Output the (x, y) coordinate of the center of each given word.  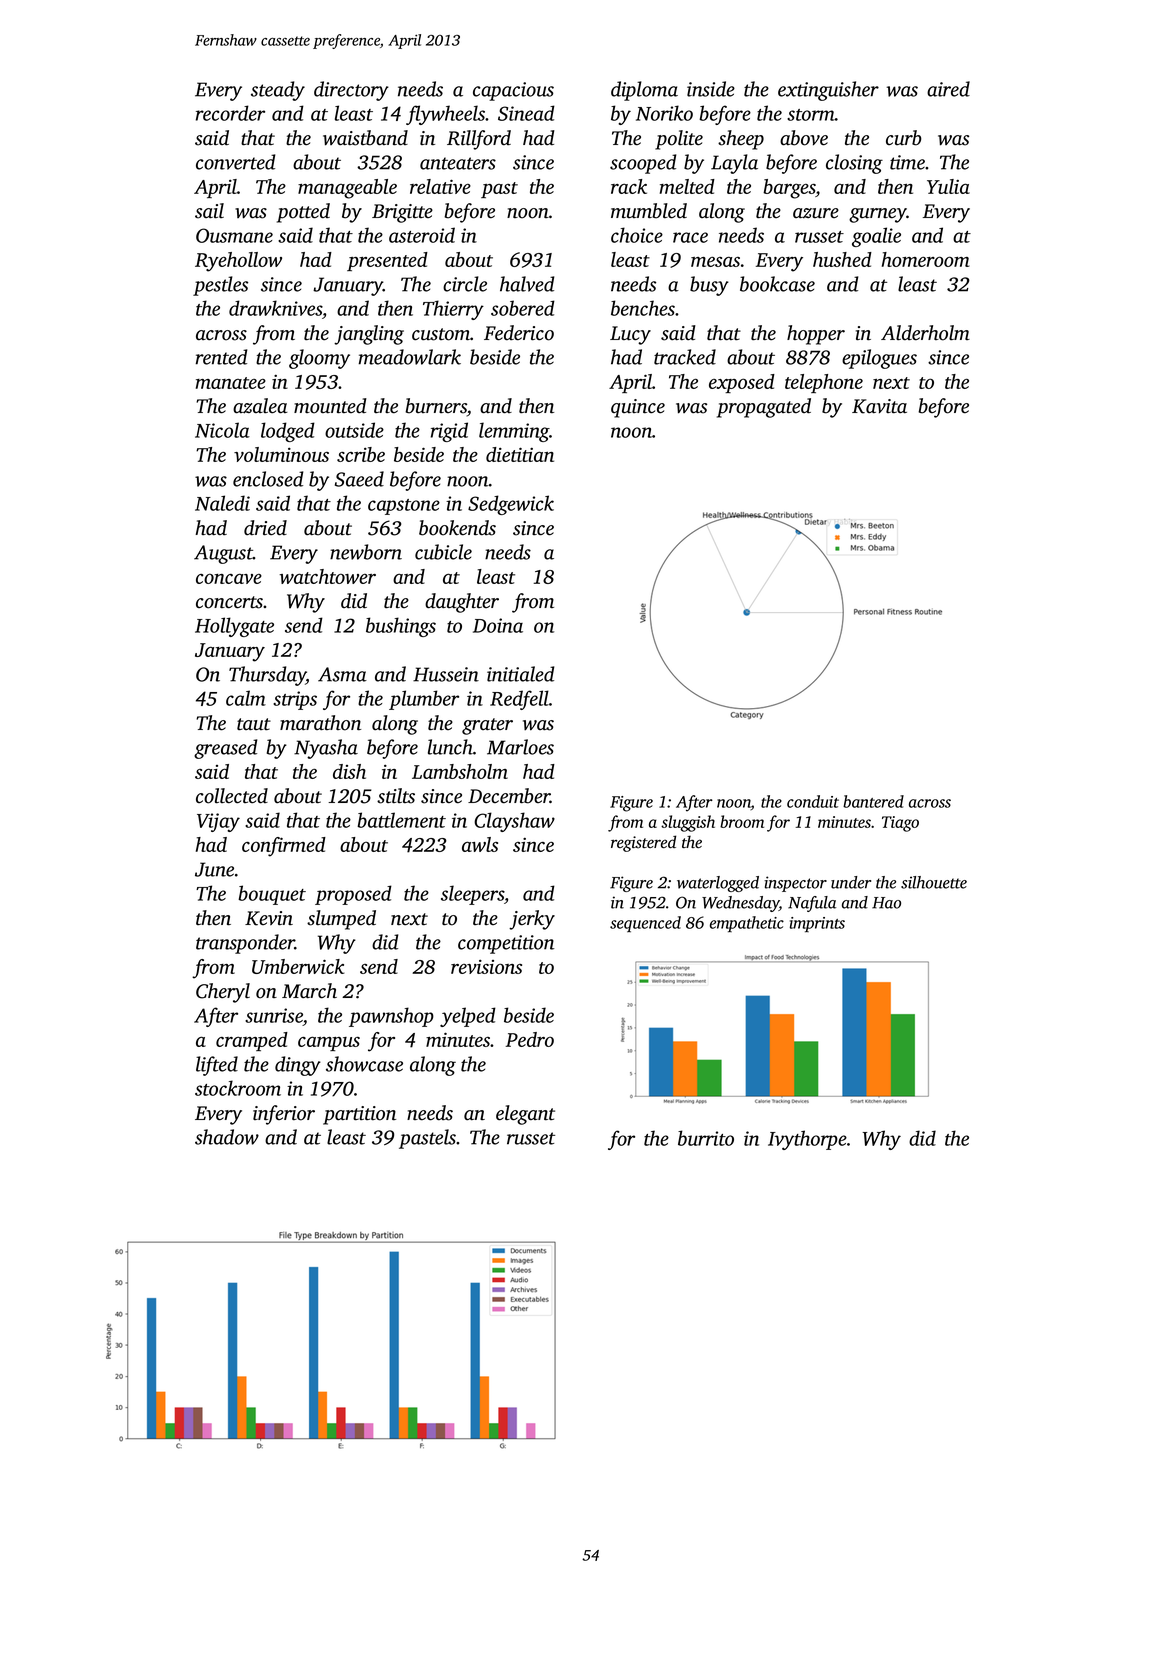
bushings (401, 627)
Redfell (519, 700)
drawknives (275, 308)
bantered (873, 801)
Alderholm (925, 333)
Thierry (453, 310)
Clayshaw (514, 822)
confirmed (284, 847)
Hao (886, 903)
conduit (813, 801)
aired (948, 89)
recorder (230, 113)
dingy (298, 1066)
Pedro (529, 1039)
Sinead (526, 113)
